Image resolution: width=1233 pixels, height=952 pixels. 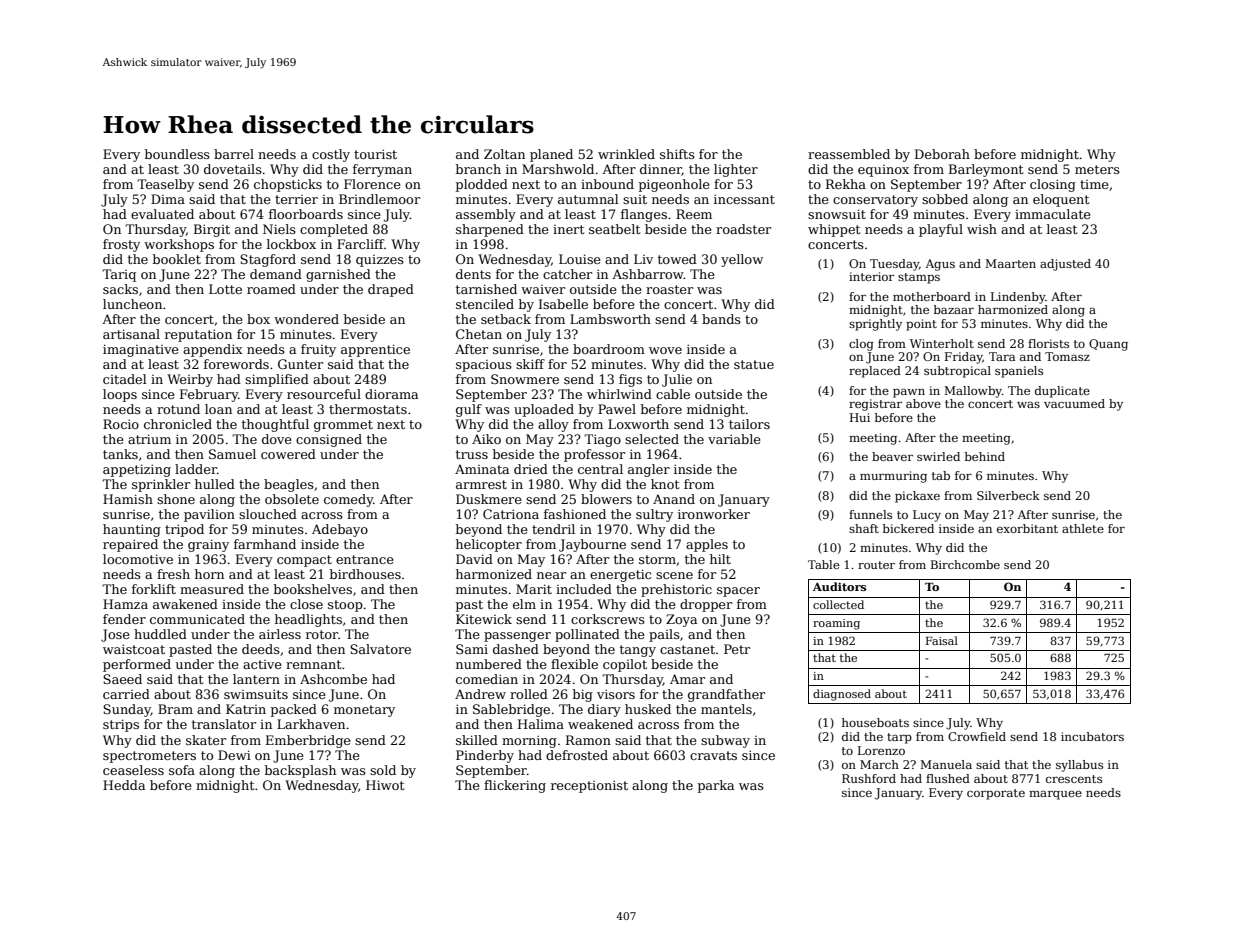 What do you see at coordinates (375, 154) in the image?
I see `tourist` at bounding box center [375, 154].
